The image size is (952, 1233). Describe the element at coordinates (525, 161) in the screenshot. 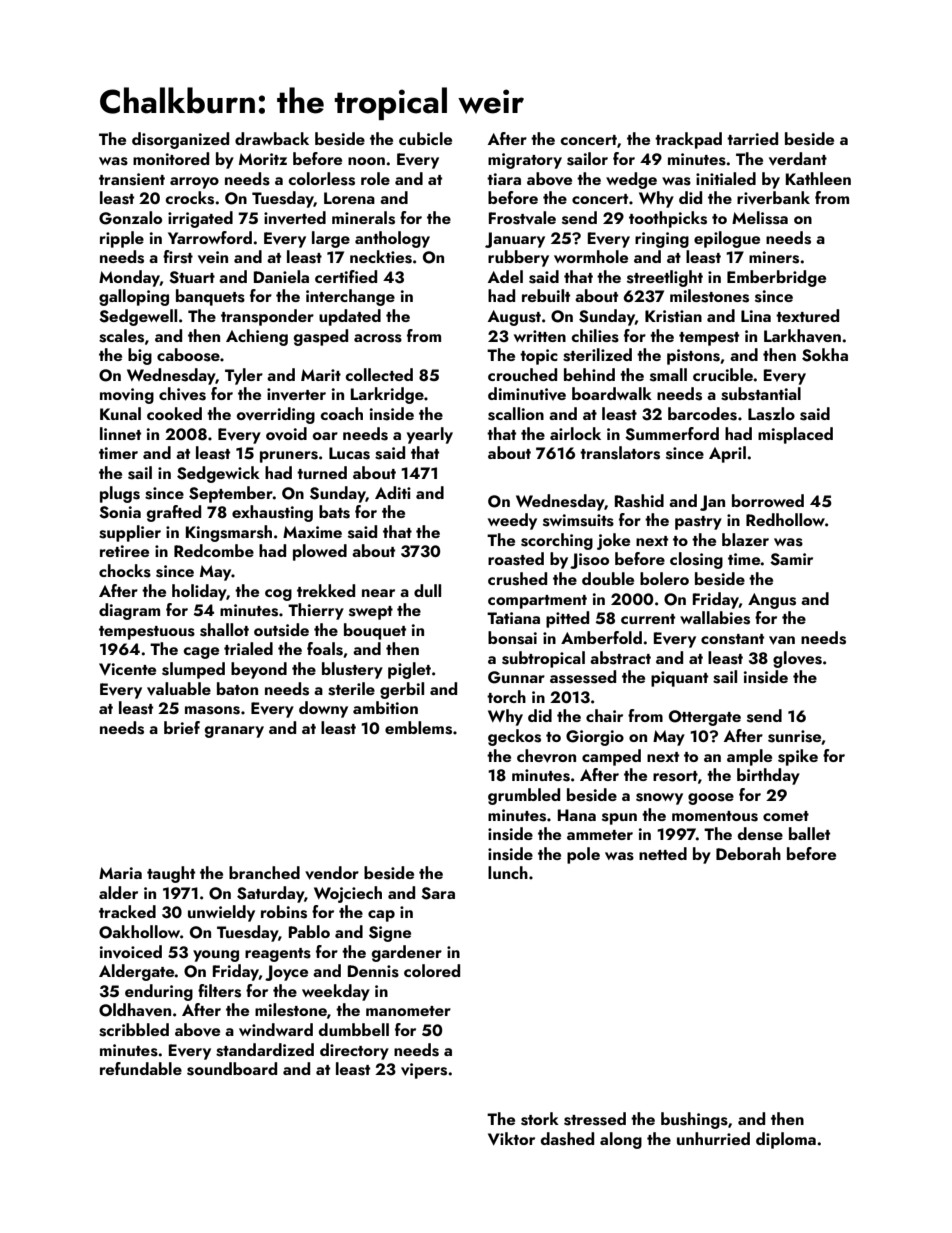

I see `migratory` at that location.
